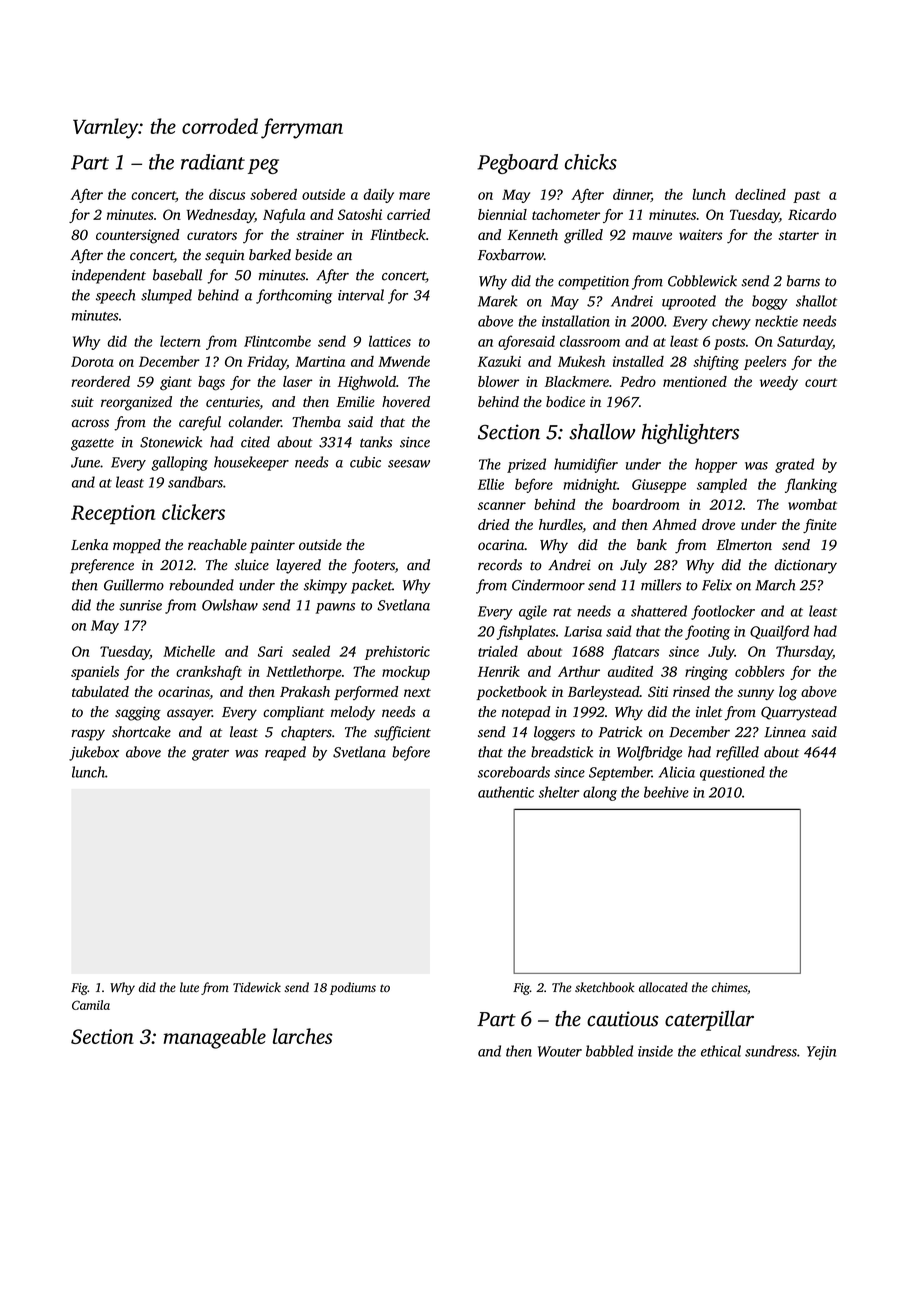 This document has height=1316, width=908. Describe the element at coordinates (213, 162) in the document. I see `radiant` at that location.
